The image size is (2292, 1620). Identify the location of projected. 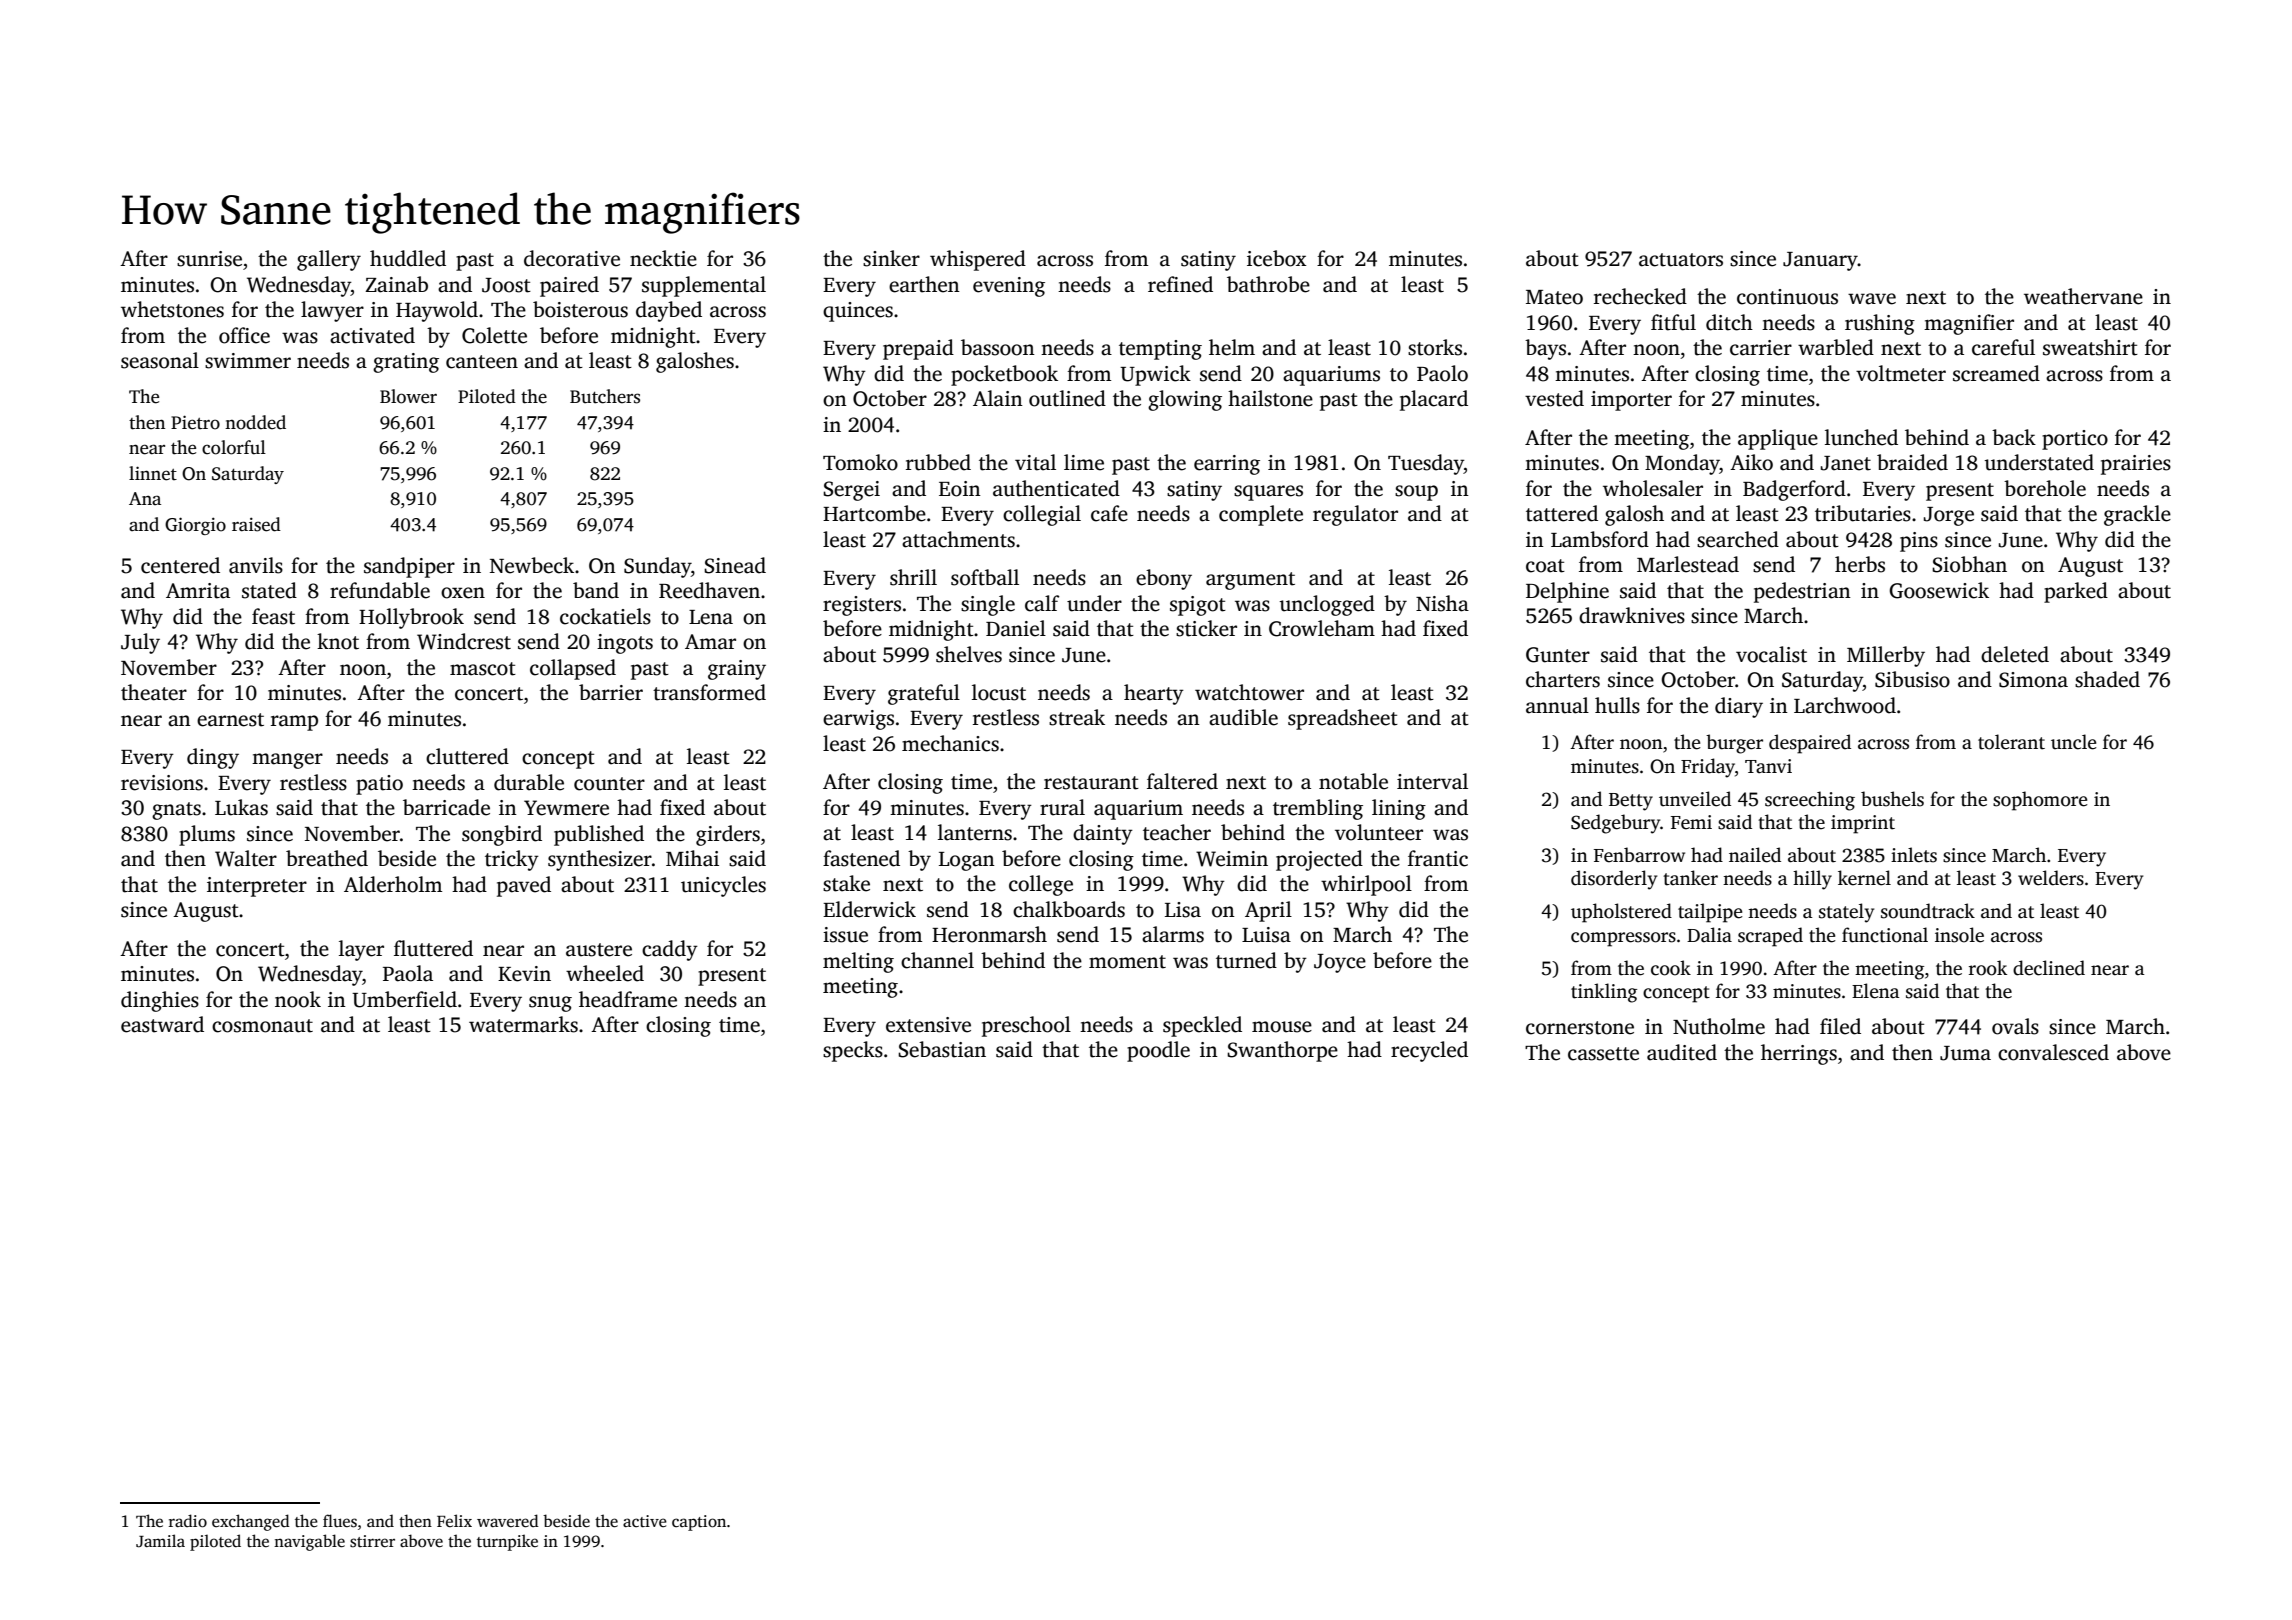
(1319, 860).
